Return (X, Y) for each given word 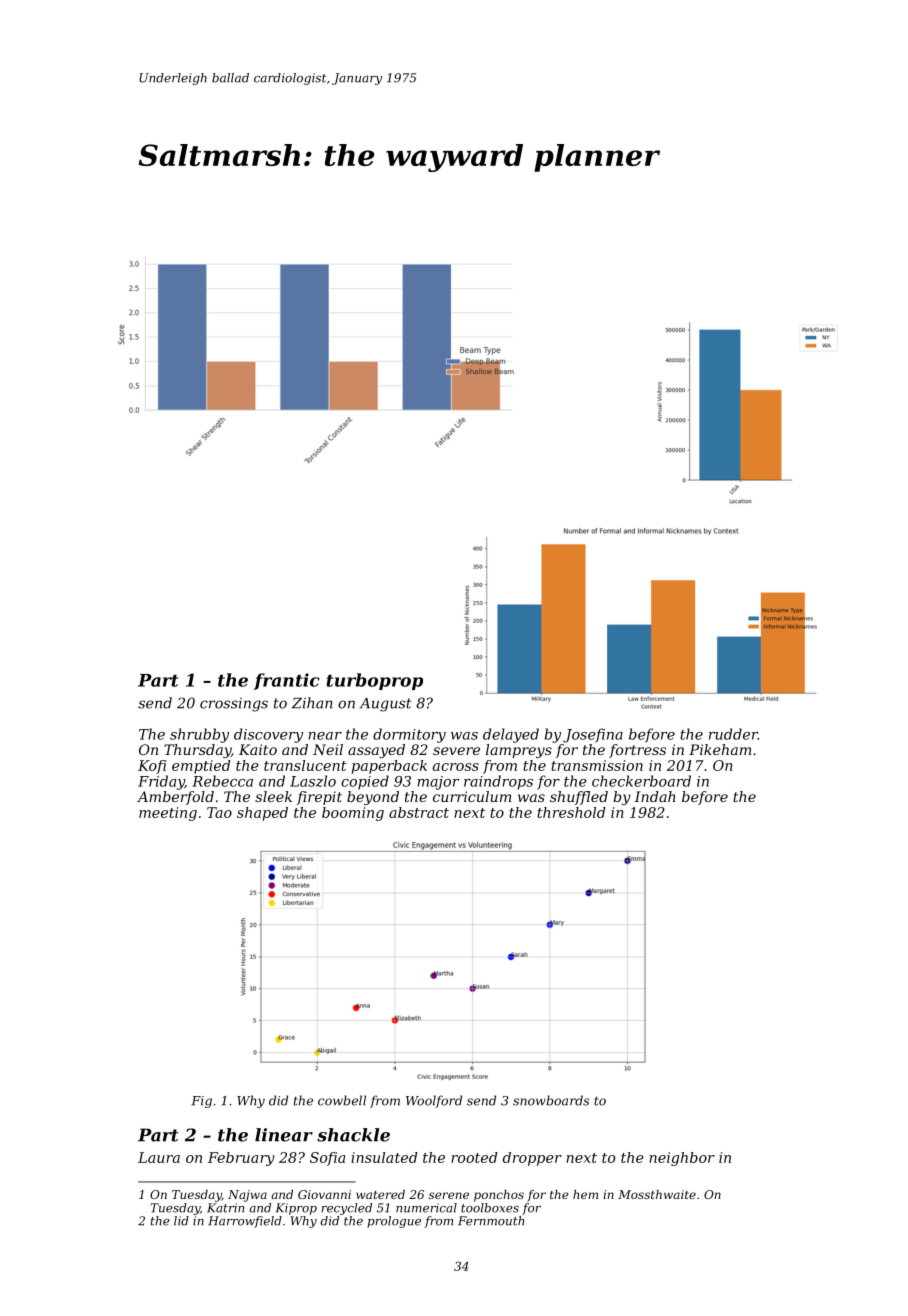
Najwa (247, 1196)
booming (353, 814)
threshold (571, 812)
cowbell (342, 1100)
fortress (637, 751)
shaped (262, 814)
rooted (474, 1157)
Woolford (434, 1101)
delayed (511, 735)
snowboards (551, 1100)
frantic (287, 681)
